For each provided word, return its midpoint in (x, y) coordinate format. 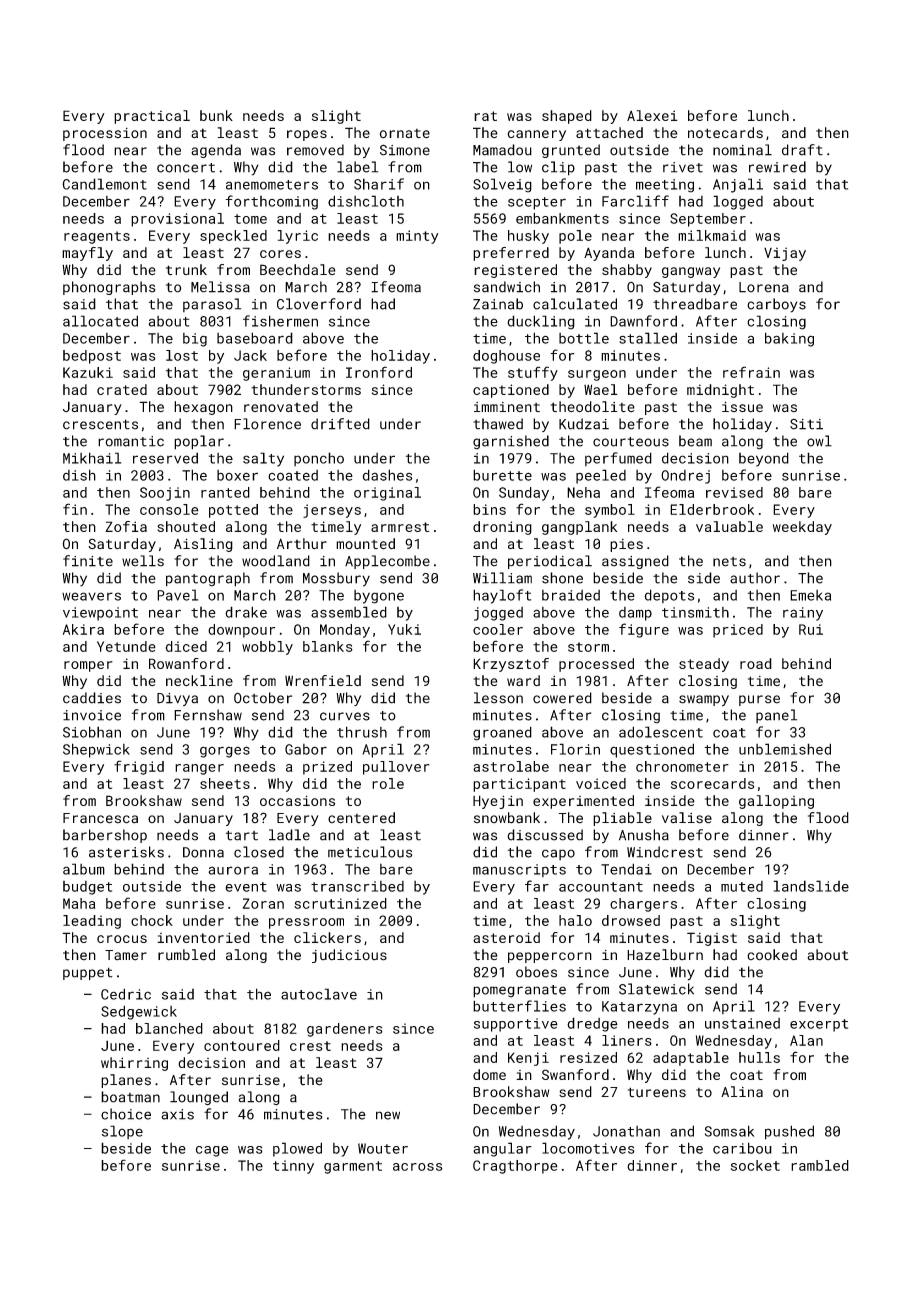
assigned (635, 562)
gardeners (345, 1030)
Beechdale (298, 269)
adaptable (691, 1059)
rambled (820, 1165)
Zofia (126, 526)
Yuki (404, 629)
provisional (177, 220)
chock (152, 920)
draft (802, 150)
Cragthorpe (515, 1167)
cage (212, 1151)
